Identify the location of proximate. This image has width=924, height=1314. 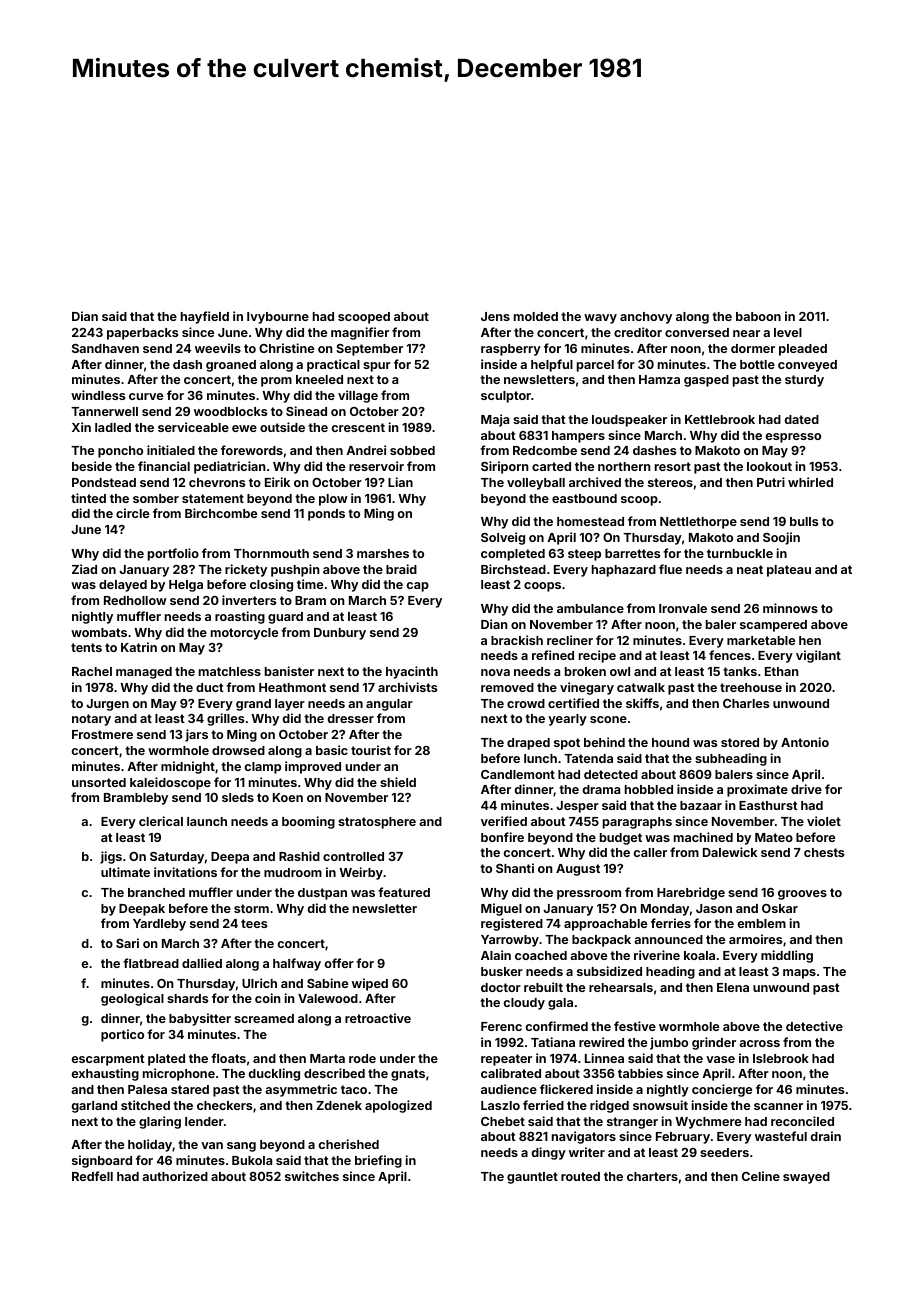
(757, 790).
